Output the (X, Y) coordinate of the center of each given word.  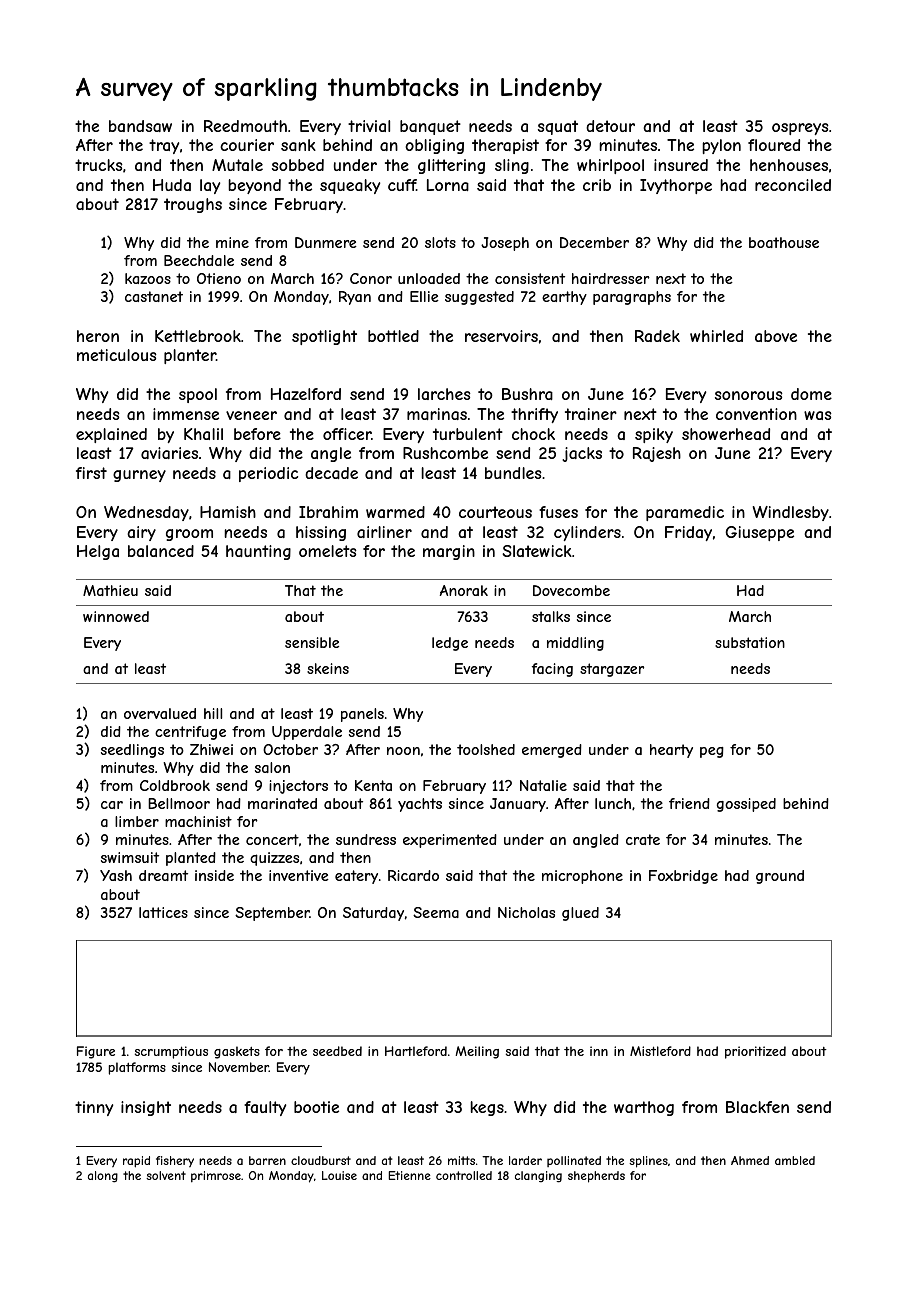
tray (164, 146)
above (776, 336)
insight (146, 1108)
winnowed (116, 616)
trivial (369, 126)
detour (610, 126)
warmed (395, 512)
